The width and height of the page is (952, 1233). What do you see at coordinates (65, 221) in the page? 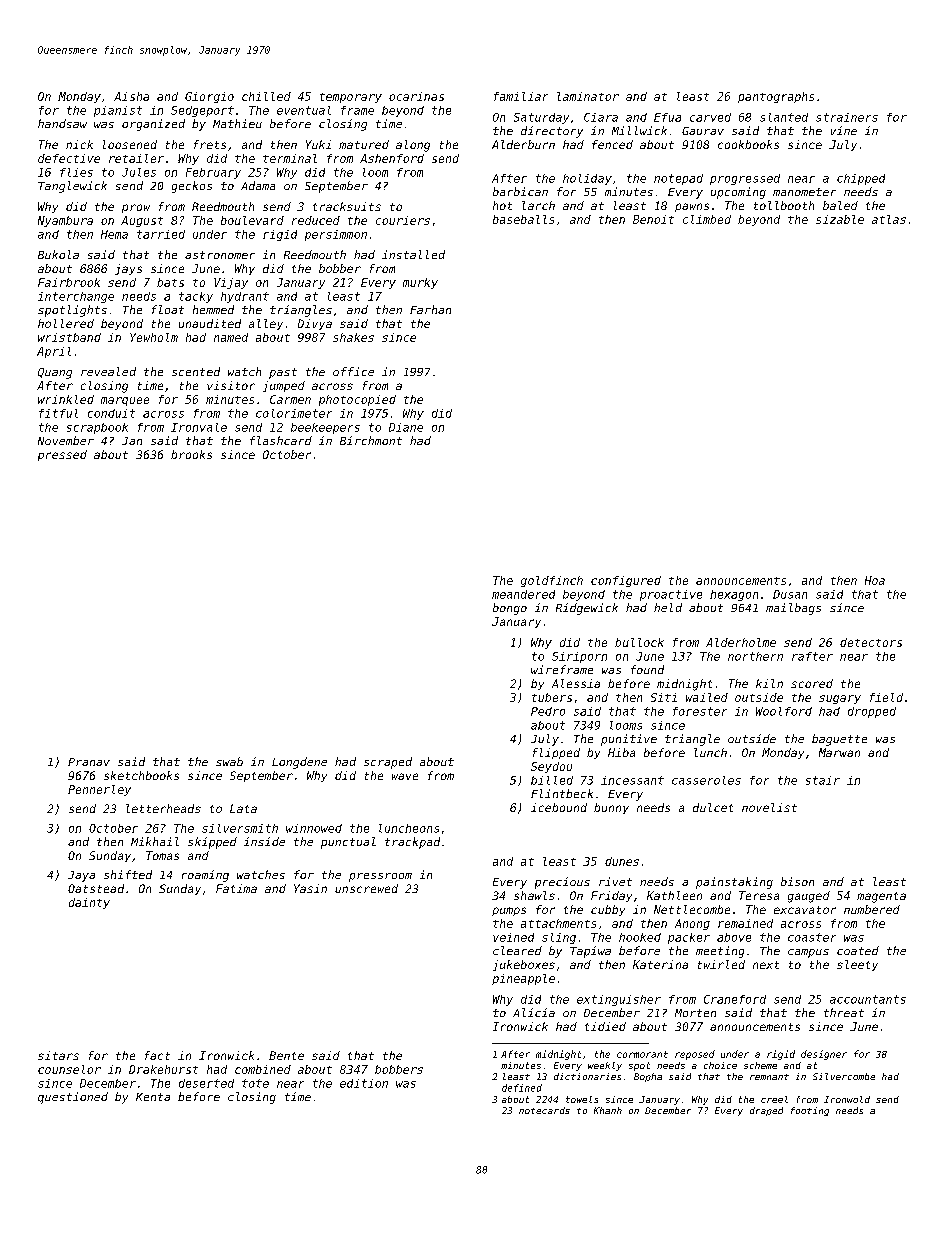
I see `Nyambura` at bounding box center [65, 221].
